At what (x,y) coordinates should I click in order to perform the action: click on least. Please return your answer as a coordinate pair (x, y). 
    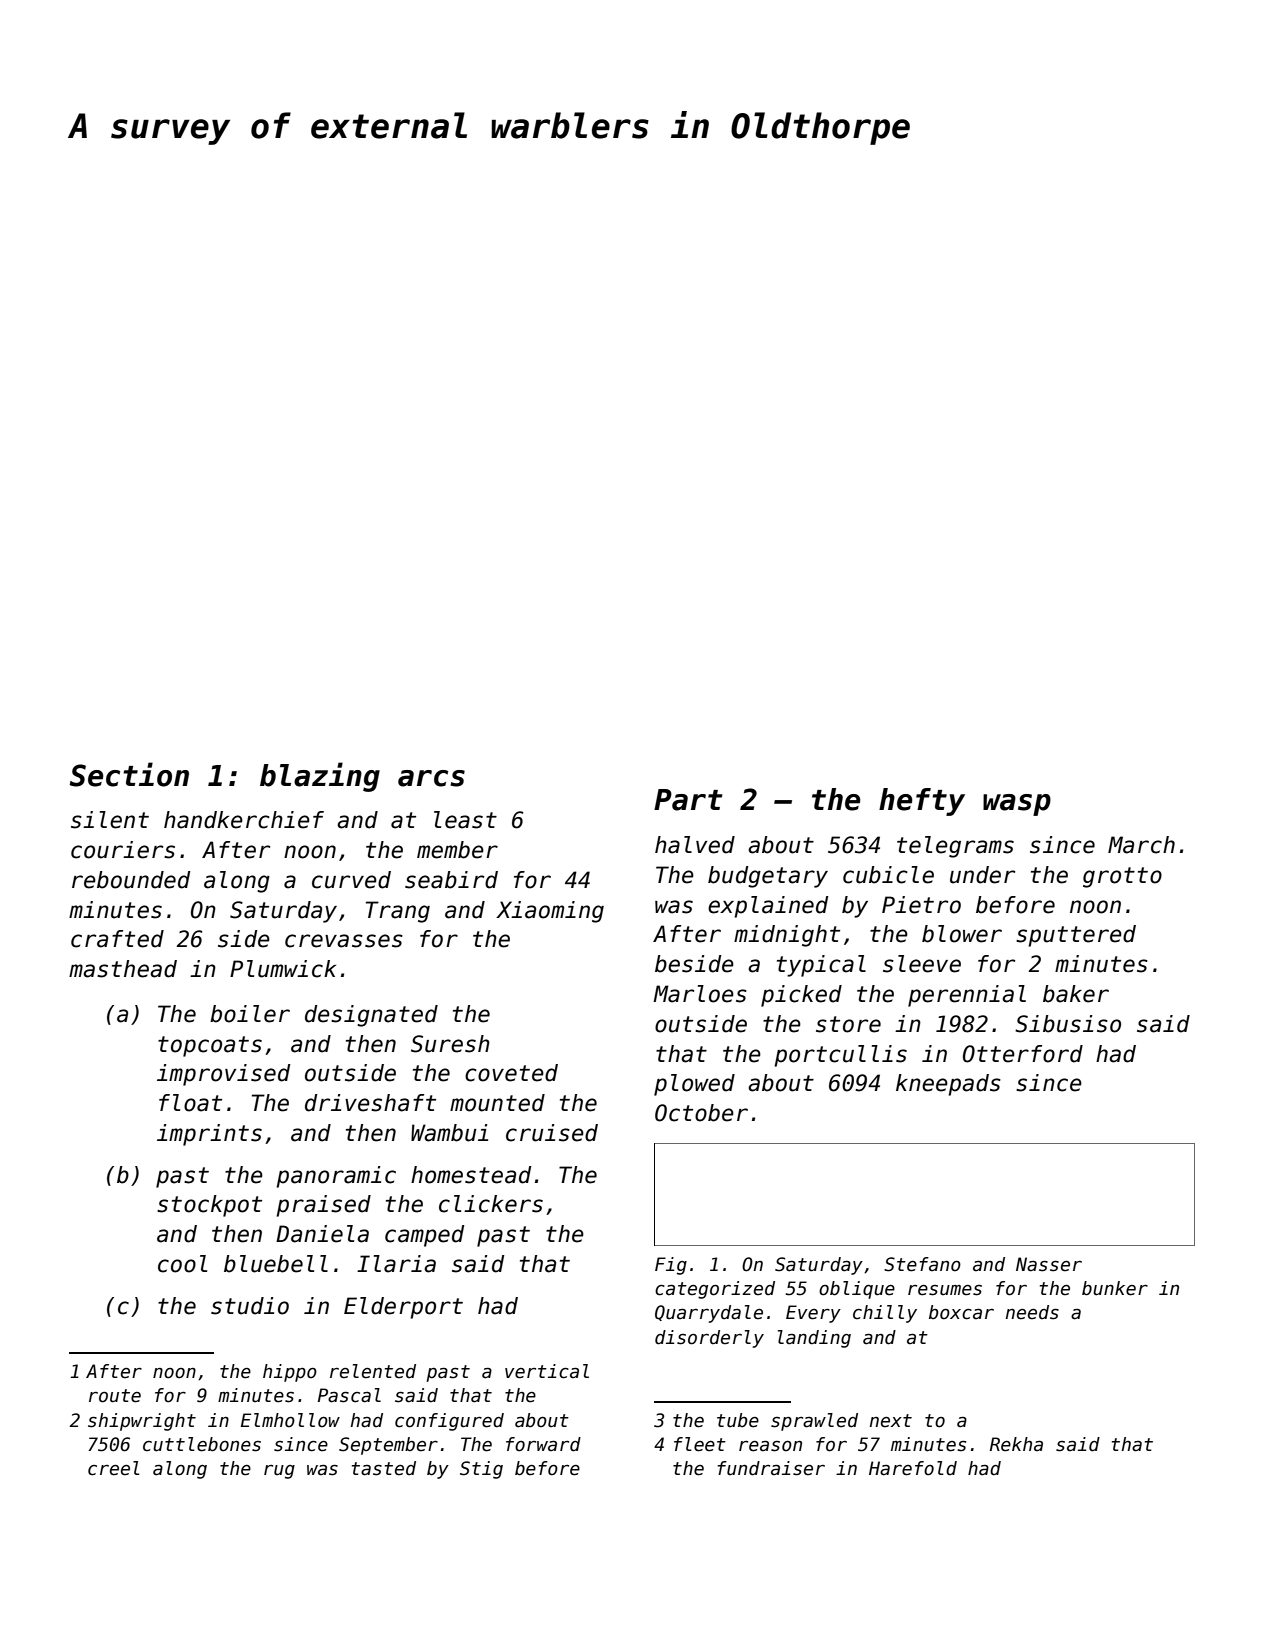
    Looking at the image, I should click on (465, 820).
